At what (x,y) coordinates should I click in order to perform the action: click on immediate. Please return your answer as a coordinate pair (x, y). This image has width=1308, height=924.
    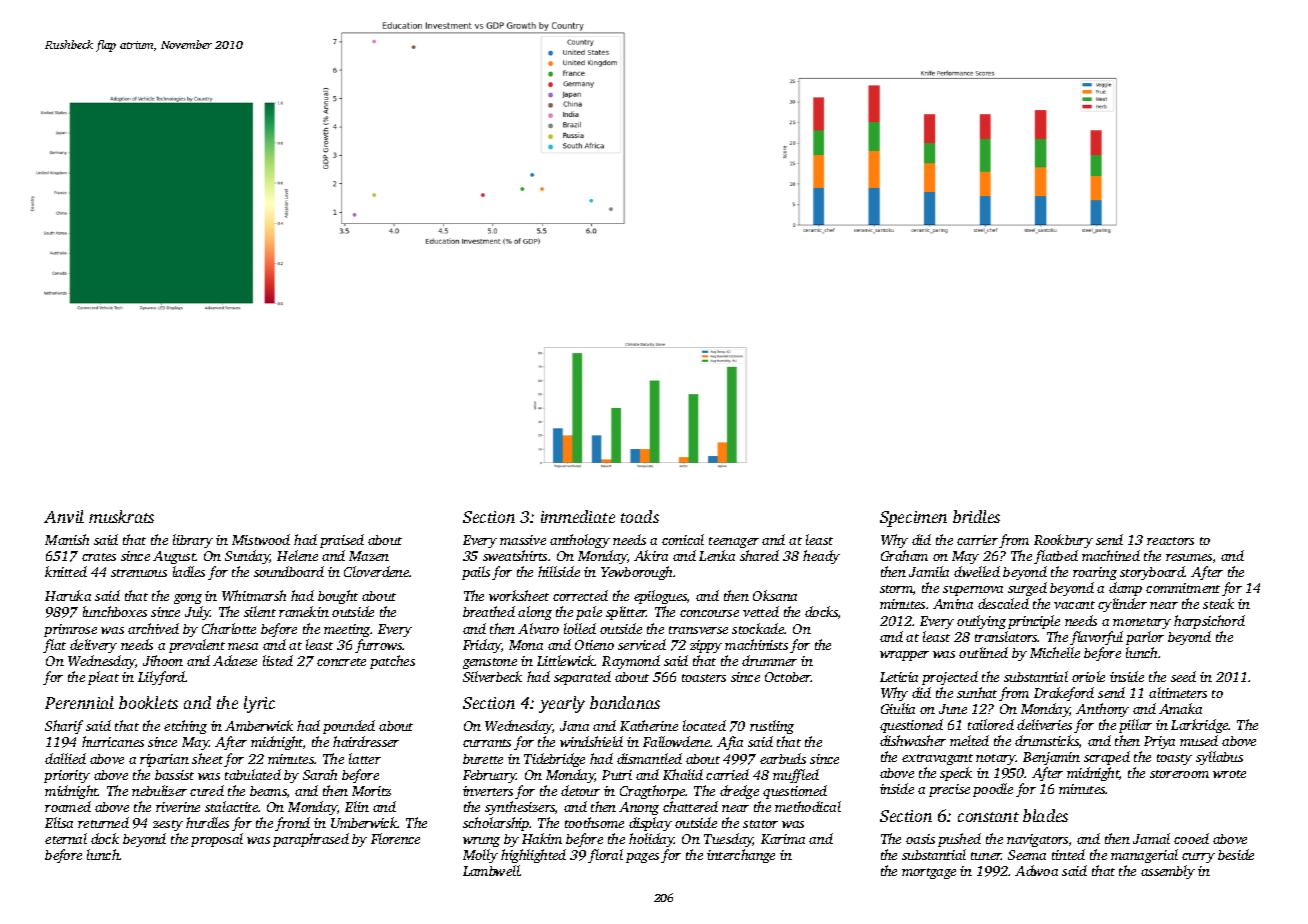
    Looking at the image, I should click on (578, 516).
